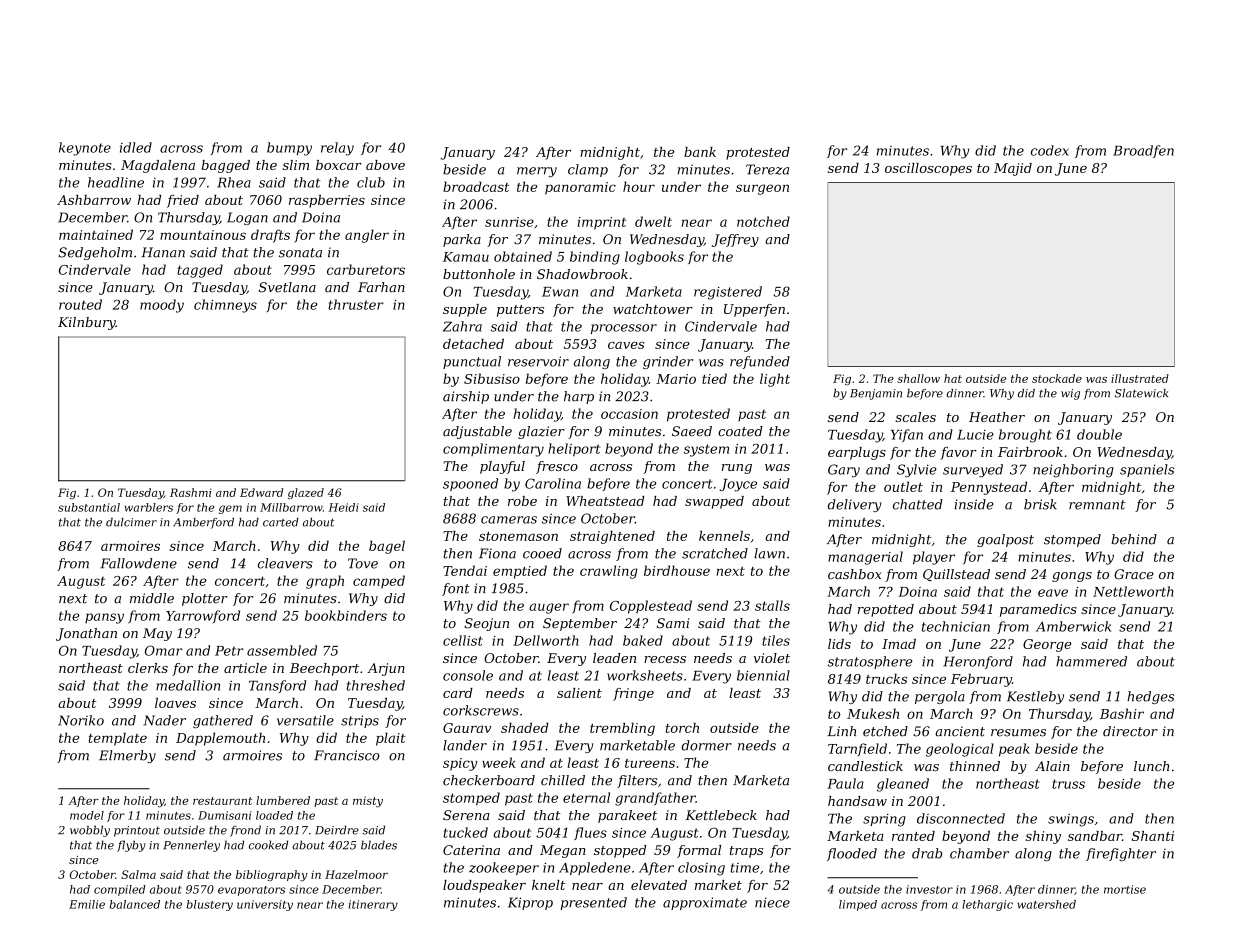 The height and width of the image is (952, 1233). Describe the element at coordinates (626, 345) in the image. I see `caves` at that location.
